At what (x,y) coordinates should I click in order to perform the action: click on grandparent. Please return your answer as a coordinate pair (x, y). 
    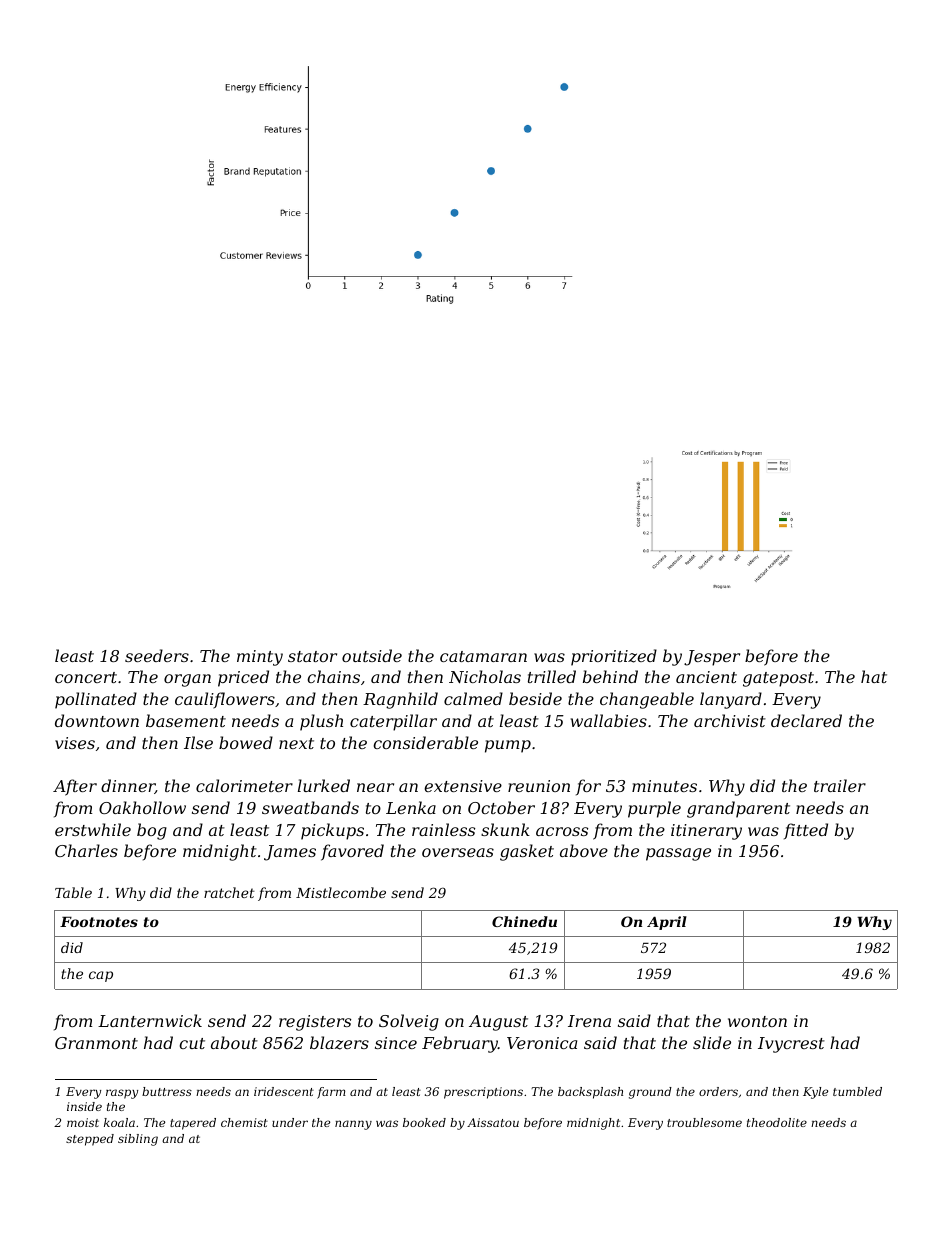
    Looking at the image, I should click on (738, 809).
